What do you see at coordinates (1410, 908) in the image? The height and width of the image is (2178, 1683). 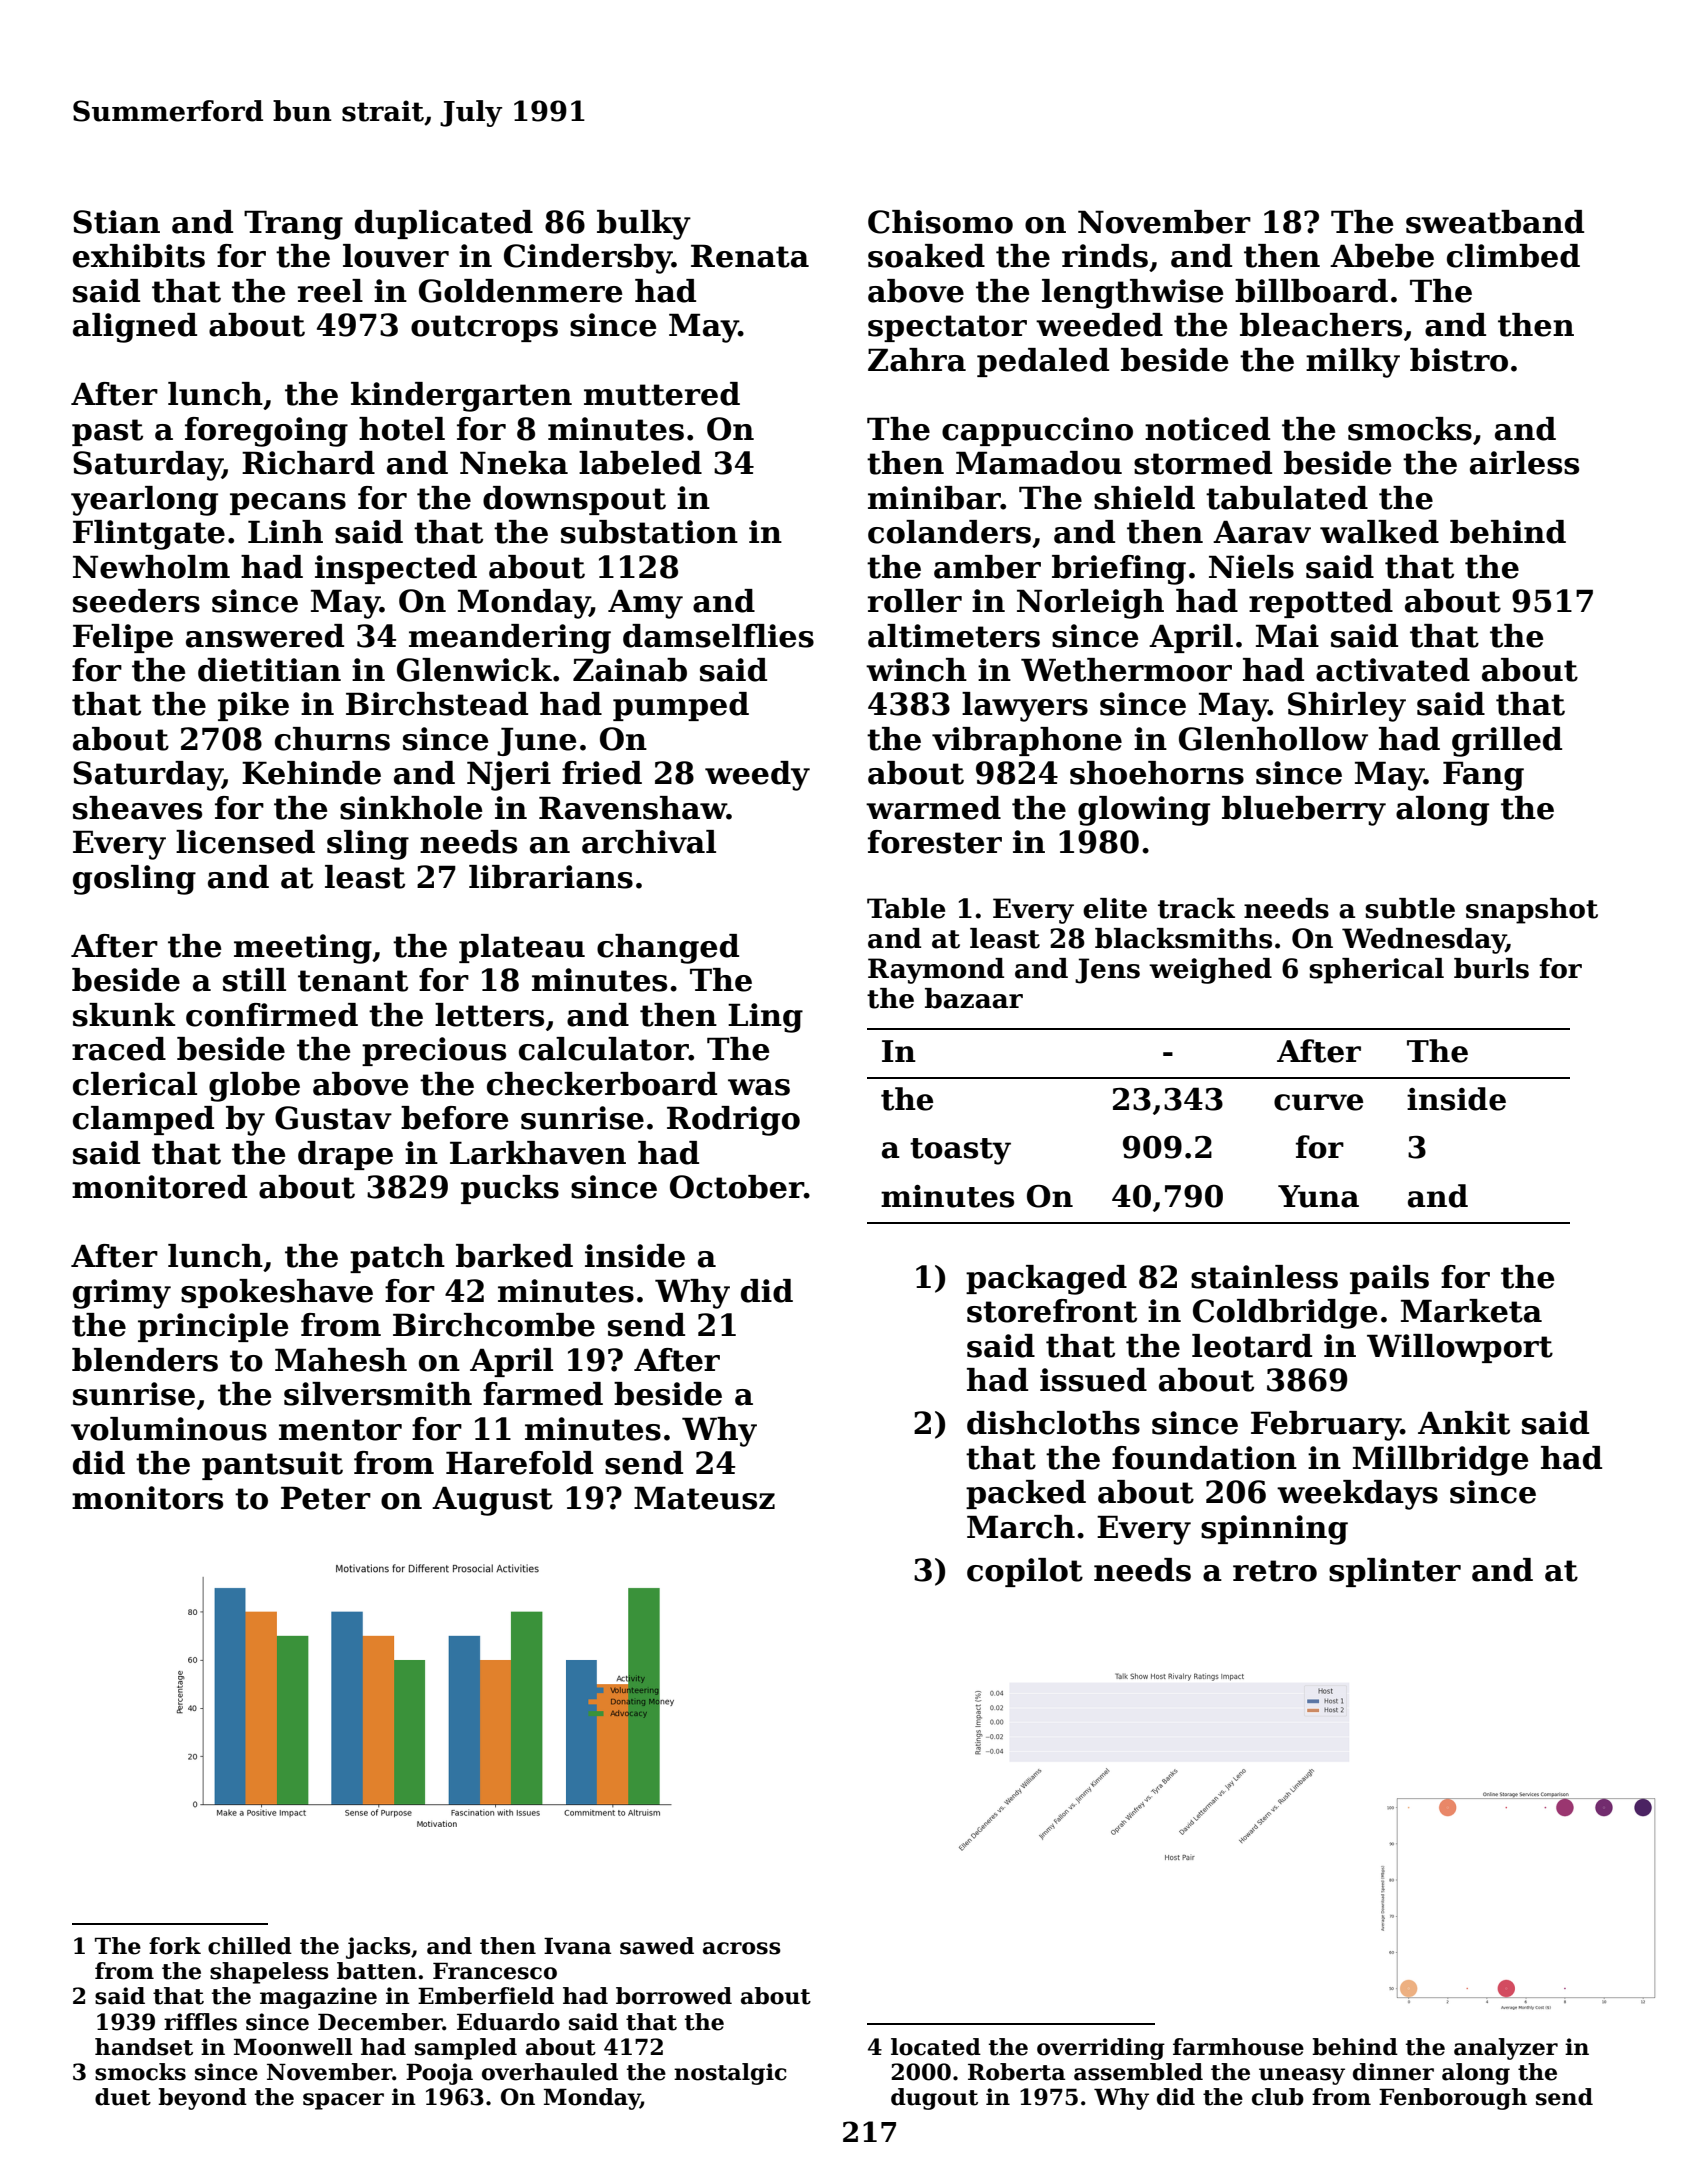 I see `subtle` at bounding box center [1410, 908].
